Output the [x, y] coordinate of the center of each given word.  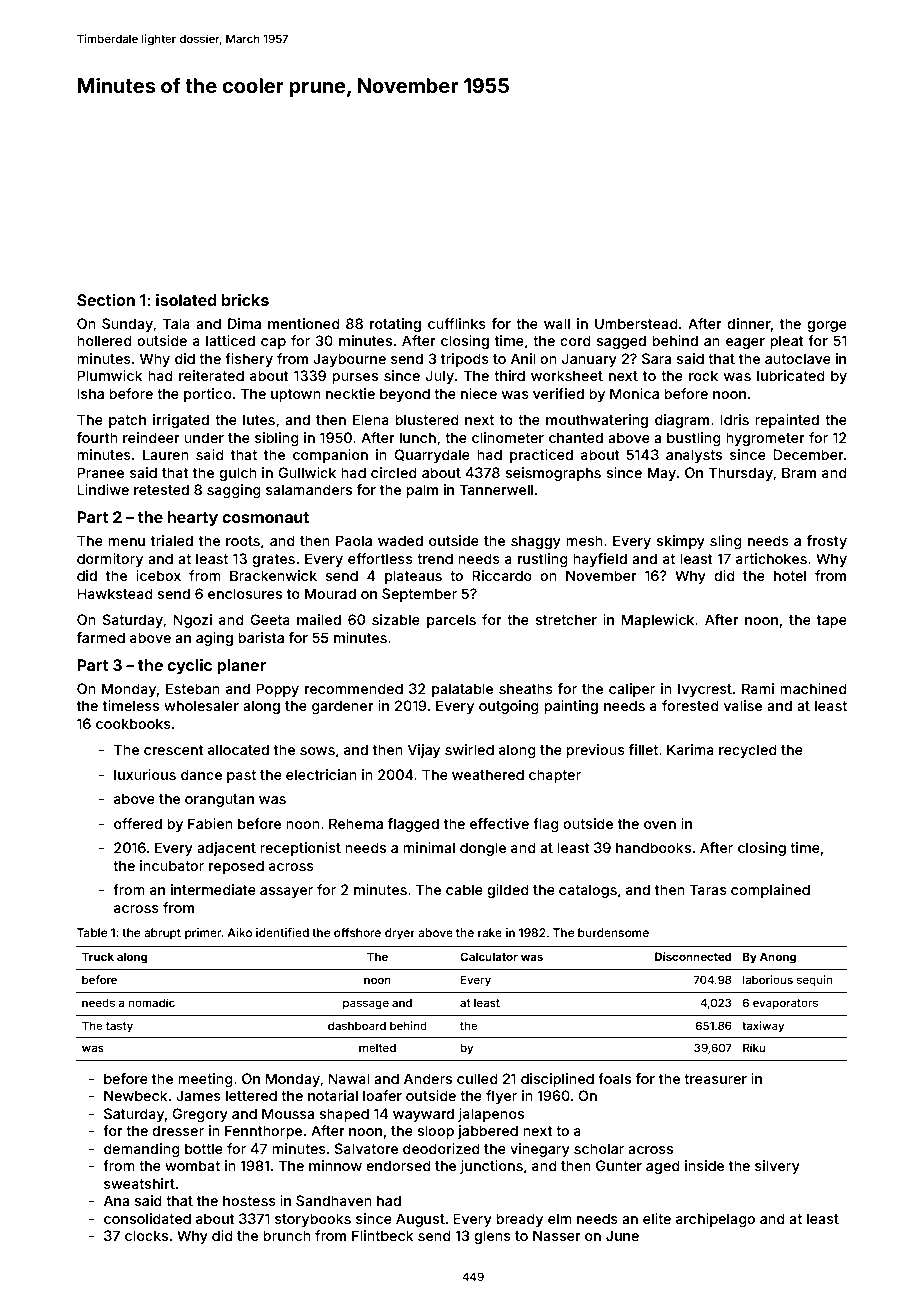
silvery [777, 1167]
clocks [146, 1235]
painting [571, 707]
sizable [396, 619]
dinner [749, 323]
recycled [748, 751]
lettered [251, 1095]
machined [813, 688]
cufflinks [457, 323]
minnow [335, 1165]
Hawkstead [115, 593]
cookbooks [133, 723]
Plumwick [110, 375]
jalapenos [491, 1115]
